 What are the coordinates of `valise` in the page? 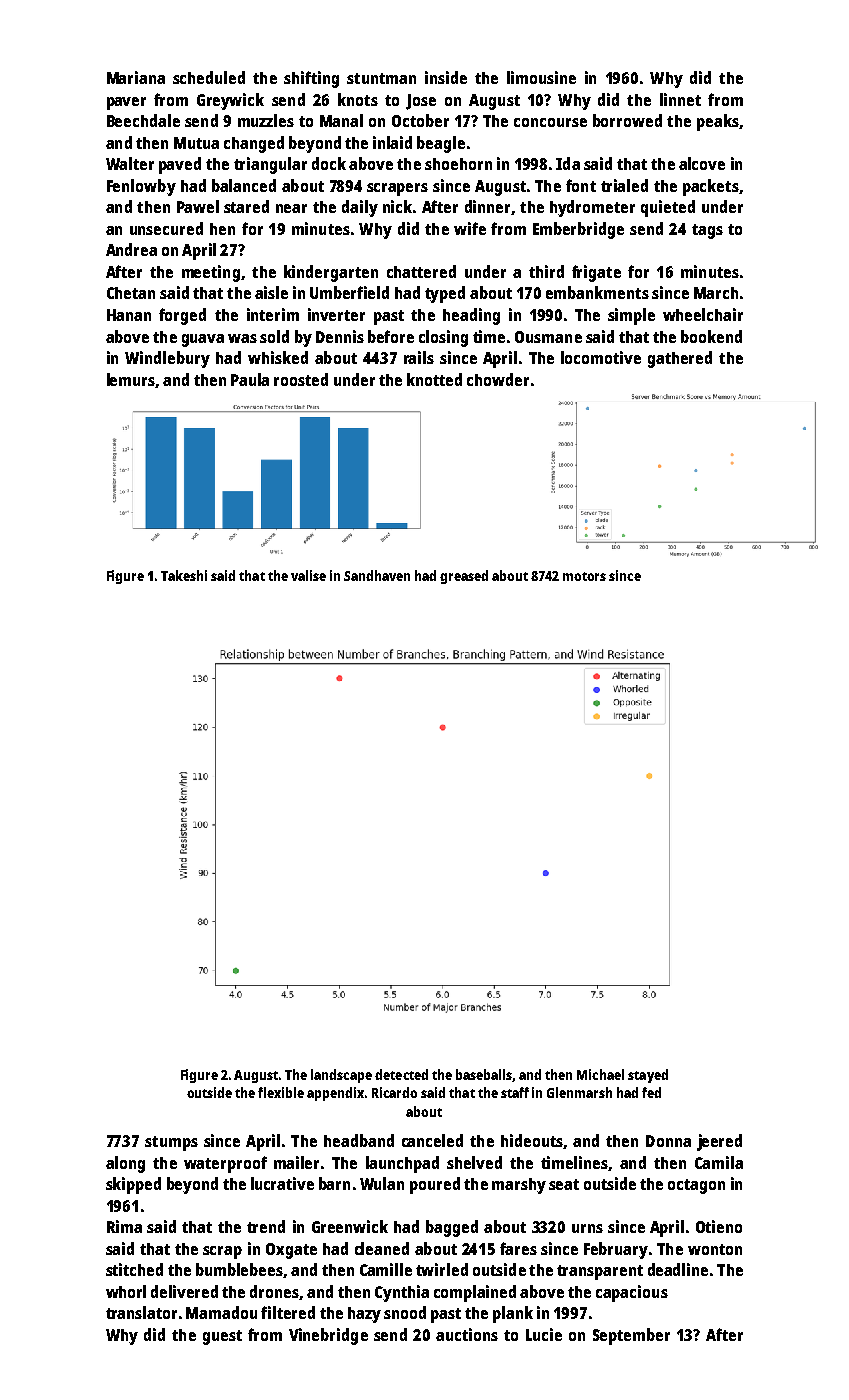 It's located at (308, 575).
